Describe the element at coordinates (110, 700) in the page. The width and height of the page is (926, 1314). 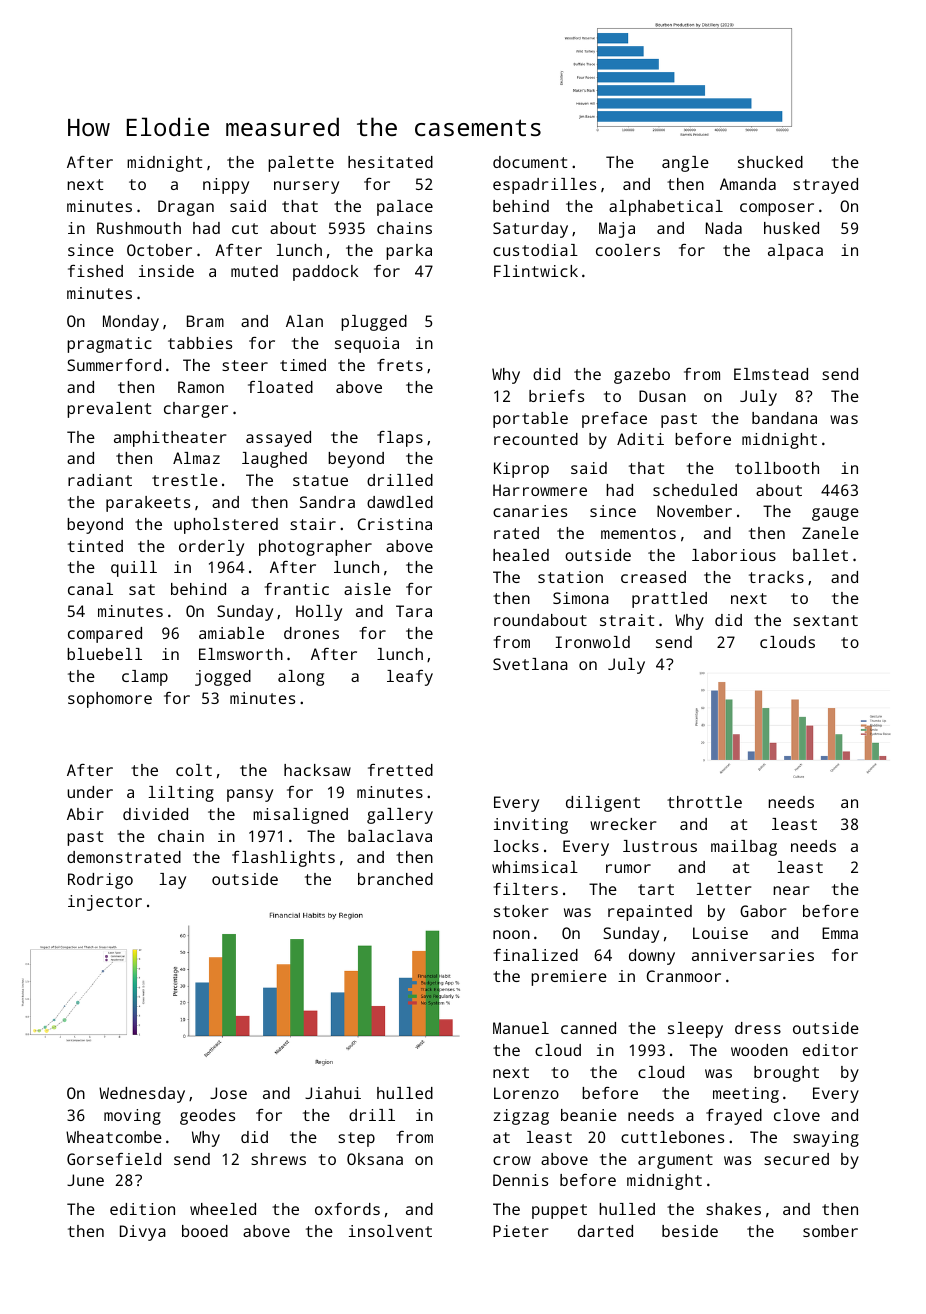
I see `sophomore` at that location.
